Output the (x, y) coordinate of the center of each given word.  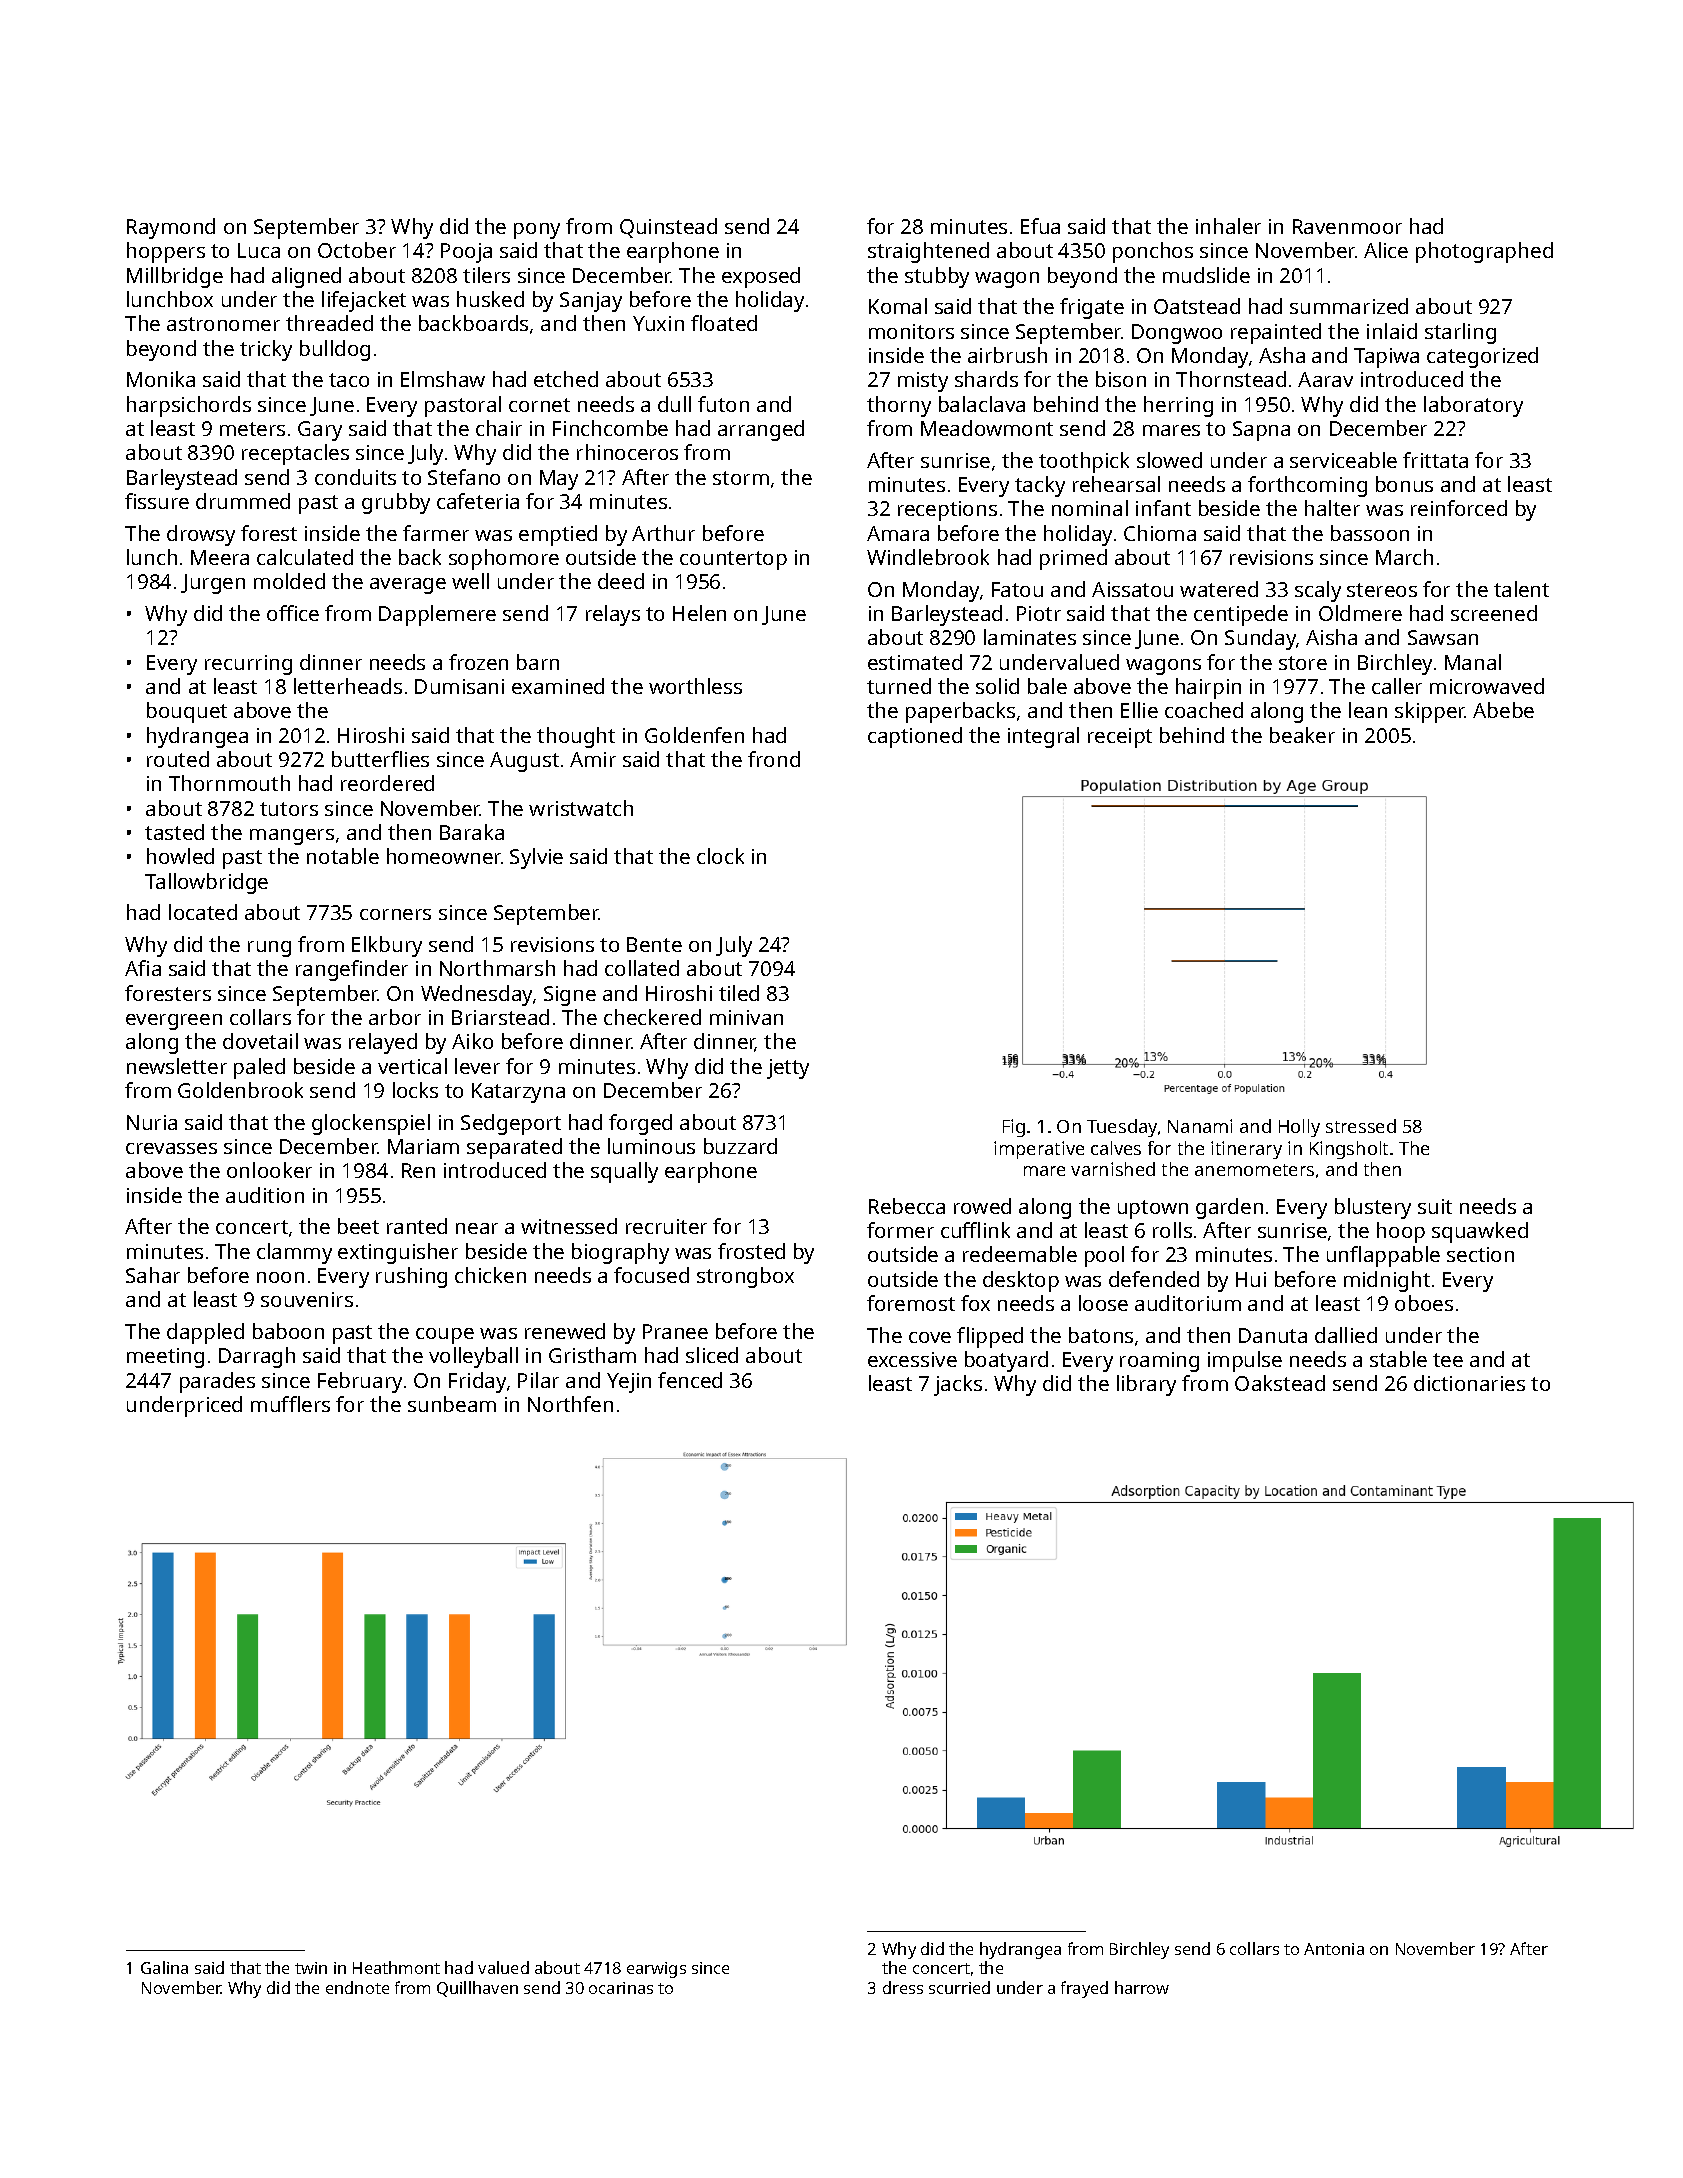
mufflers (290, 1404)
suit (1435, 1206)
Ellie (1139, 710)
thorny (899, 406)
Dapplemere (437, 615)
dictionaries (1469, 1383)
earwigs (656, 1970)
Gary (320, 431)
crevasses (171, 1148)
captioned (915, 737)
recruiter (666, 1226)
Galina (164, 1967)
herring (1178, 406)
